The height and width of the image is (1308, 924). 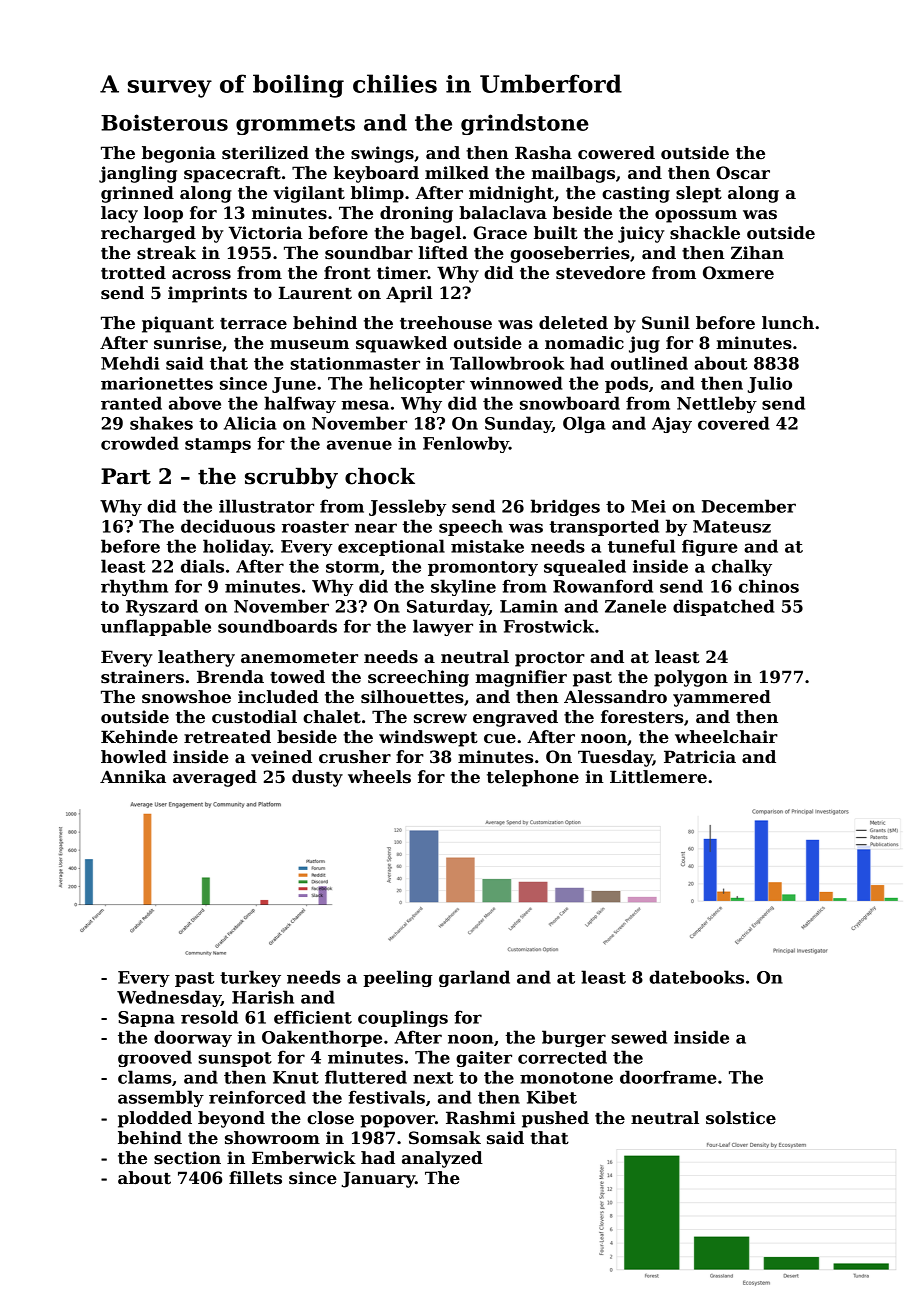 What do you see at coordinates (353, 567) in the image?
I see `storm` at bounding box center [353, 567].
